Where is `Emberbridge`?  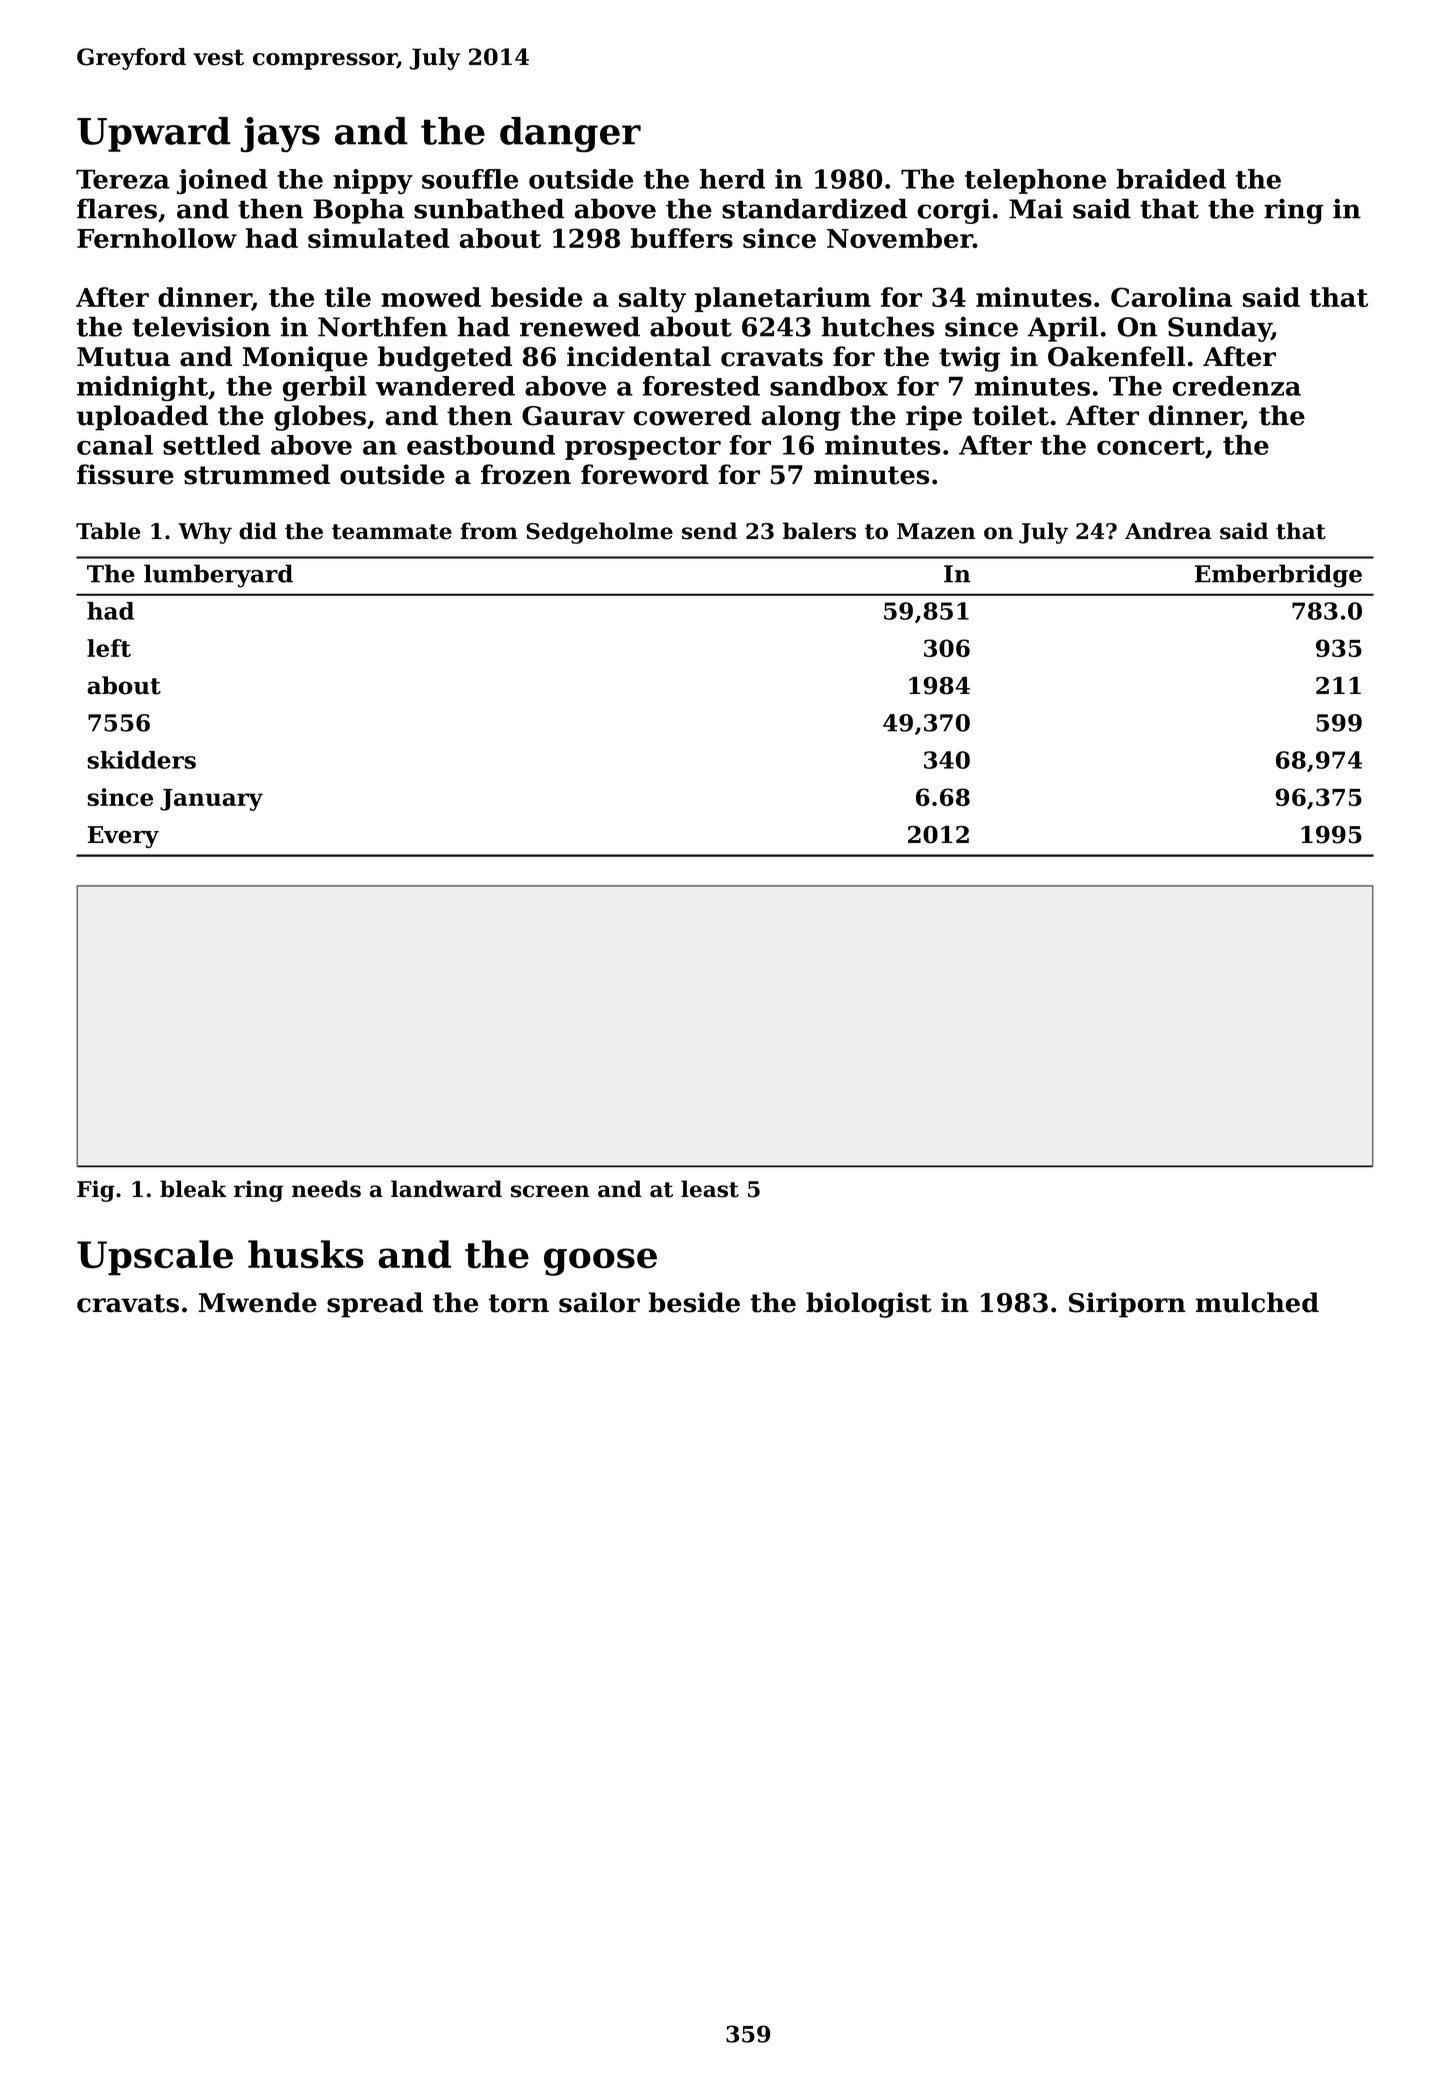
Emberbridge is located at coordinates (1278, 576).
